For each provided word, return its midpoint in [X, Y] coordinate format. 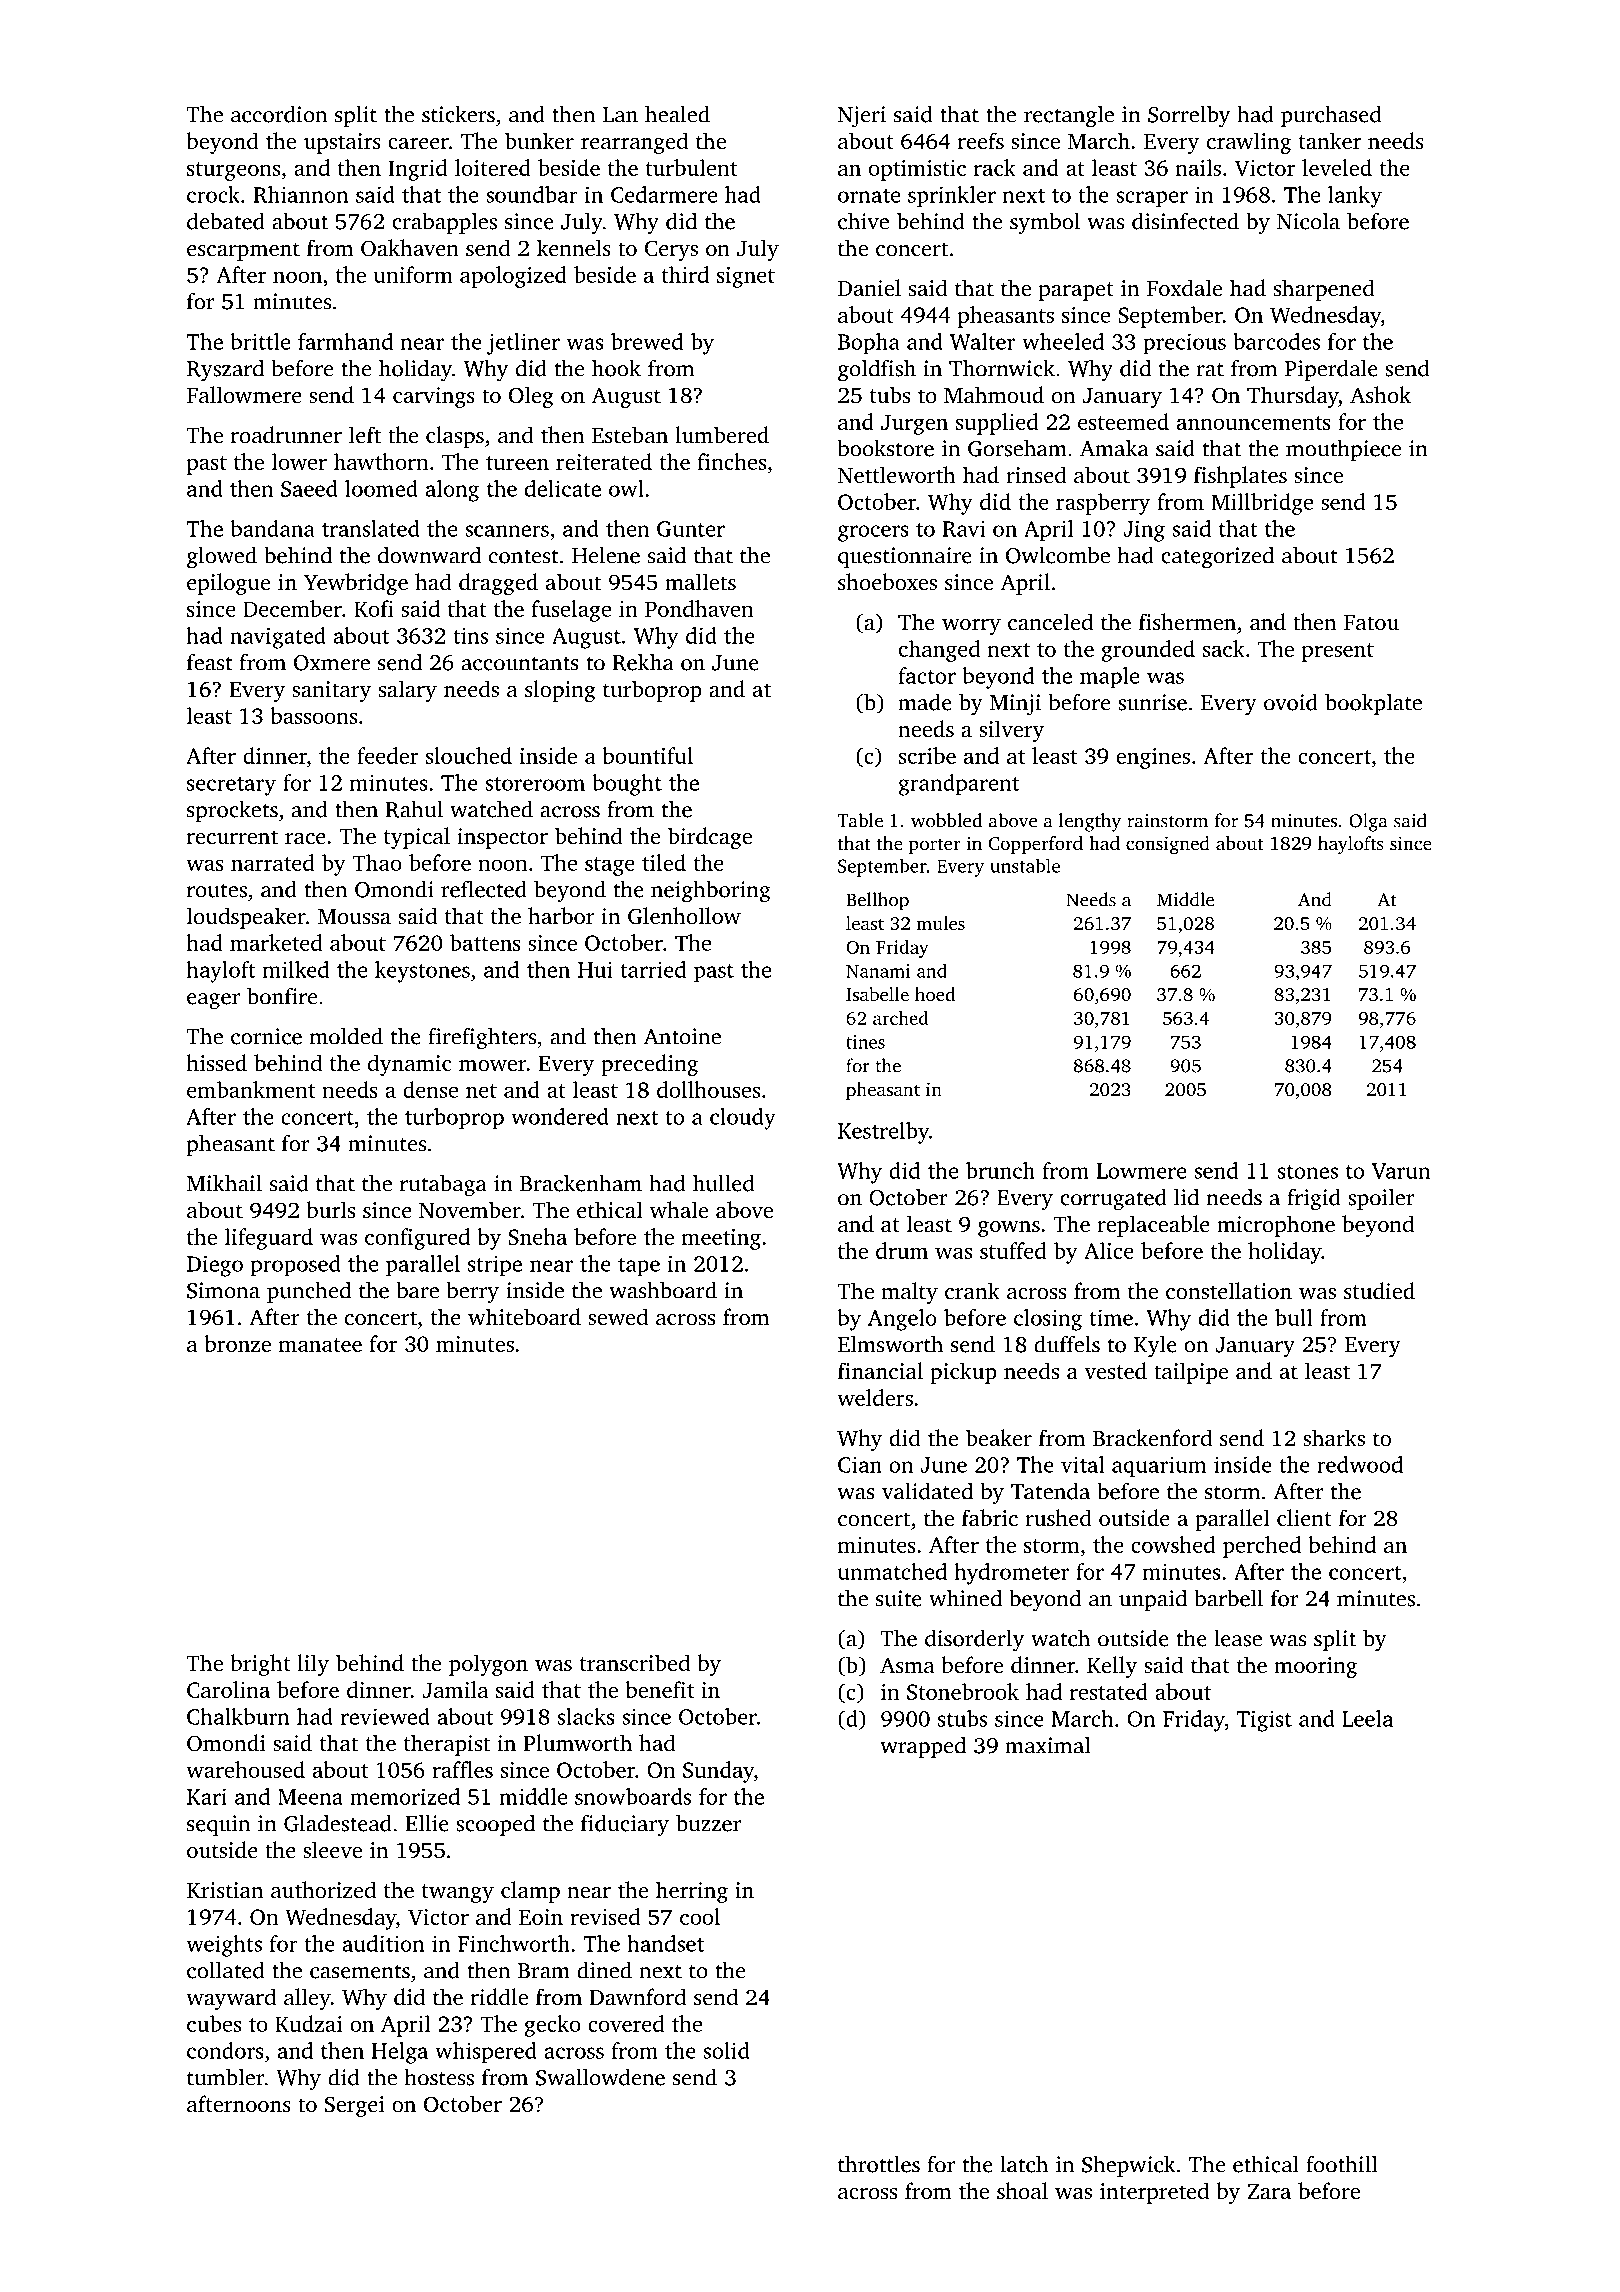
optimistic [917, 170]
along [452, 491]
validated [927, 1491]
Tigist [1264, 1721]
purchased [1331, 116]
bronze [237, 1343]
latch [1024, 2164]
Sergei [355, 2106]
